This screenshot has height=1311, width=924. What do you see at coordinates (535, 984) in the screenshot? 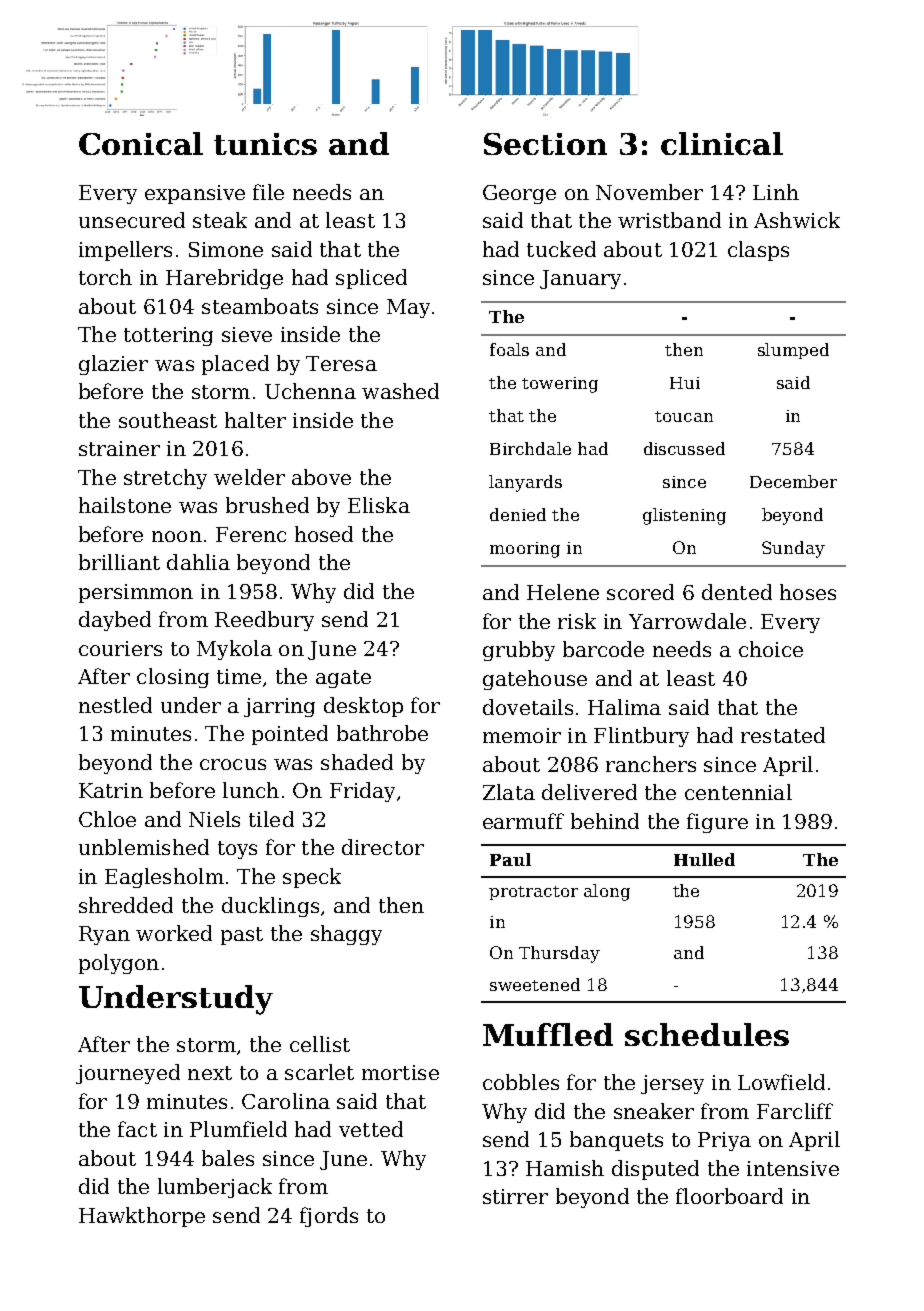
I see `sweetened` at bounding box center [535, 984].
